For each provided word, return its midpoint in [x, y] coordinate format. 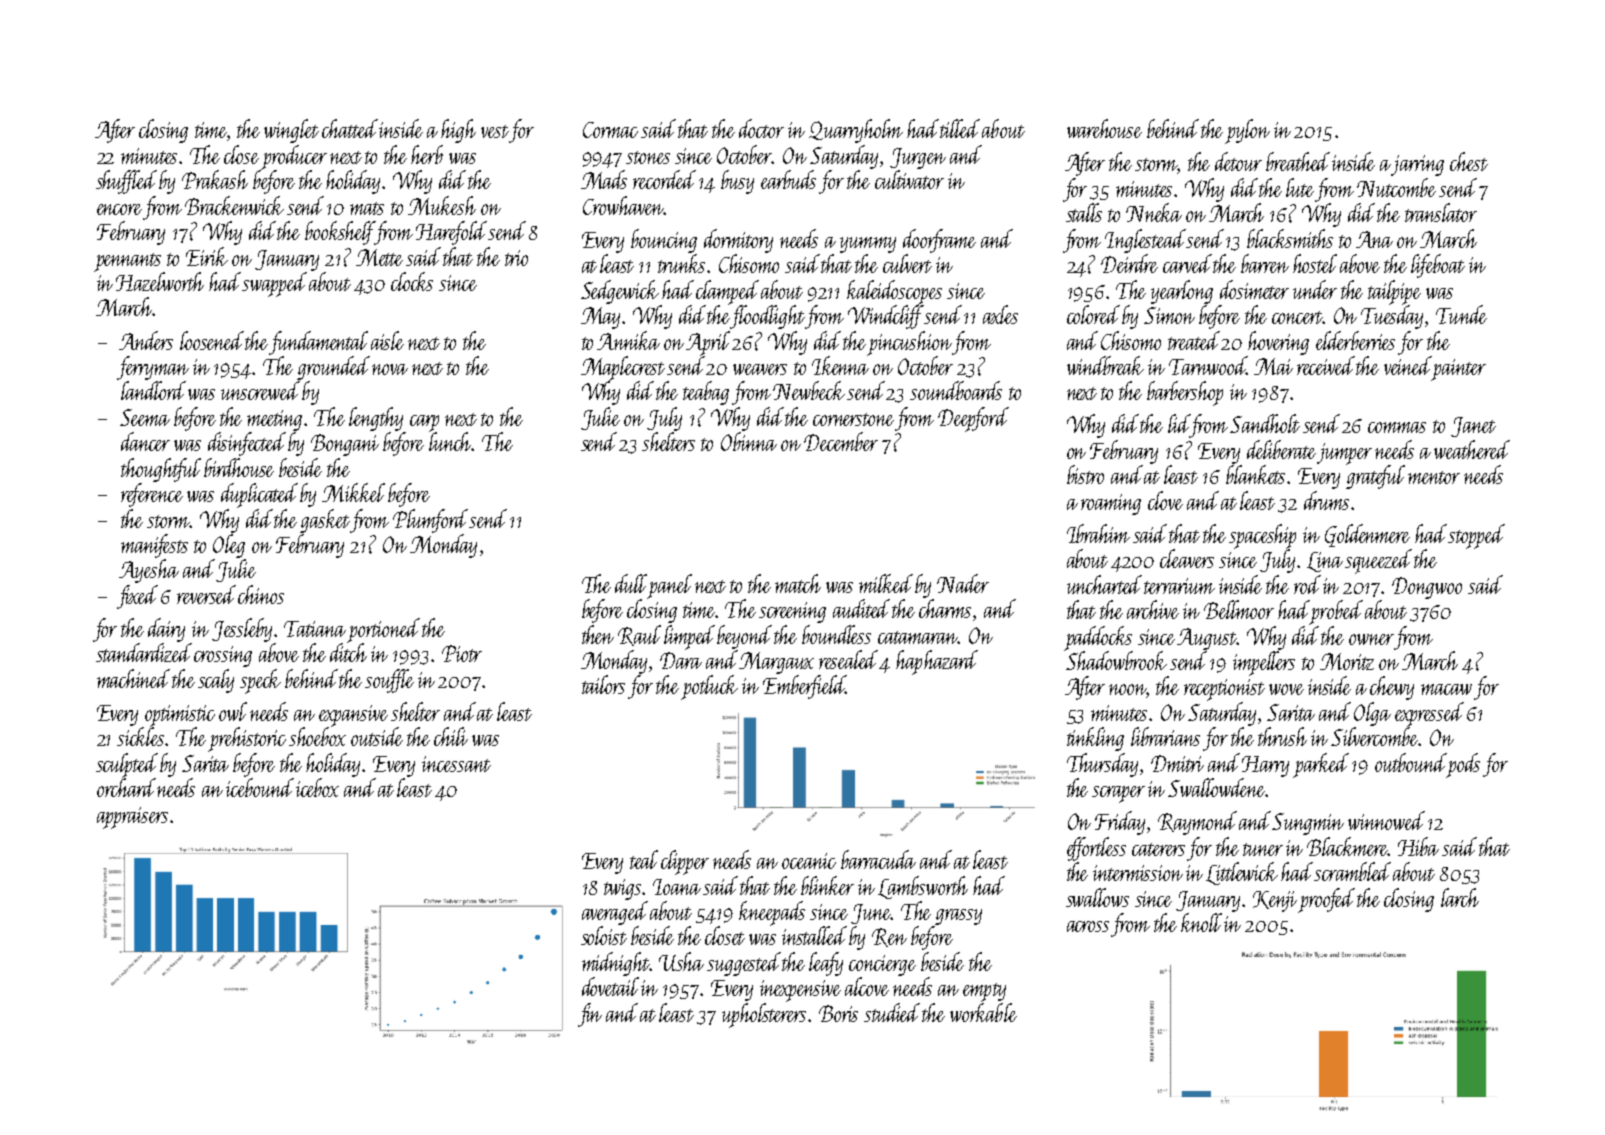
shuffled [126, 182]
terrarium [1179, 586]
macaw [1446, 689]
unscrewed [260, 390]
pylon [1247, 131]
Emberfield [804, 687]
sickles [141, 736]
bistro [1085, 474]
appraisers [132, 818]
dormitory [738, 241]
